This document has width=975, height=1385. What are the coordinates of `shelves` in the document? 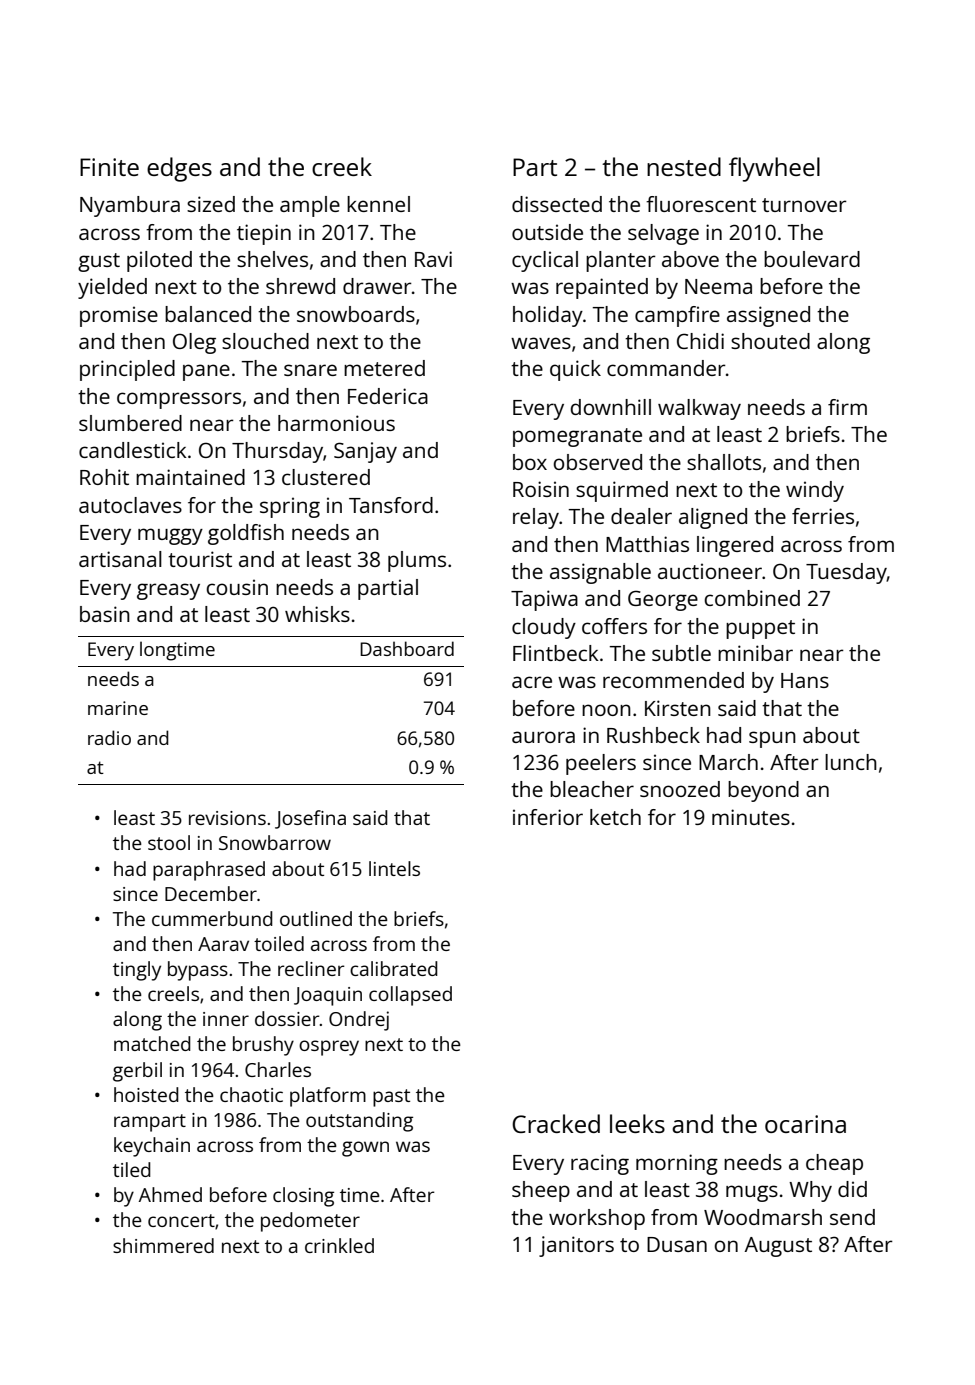 It's located at (272, 259).
